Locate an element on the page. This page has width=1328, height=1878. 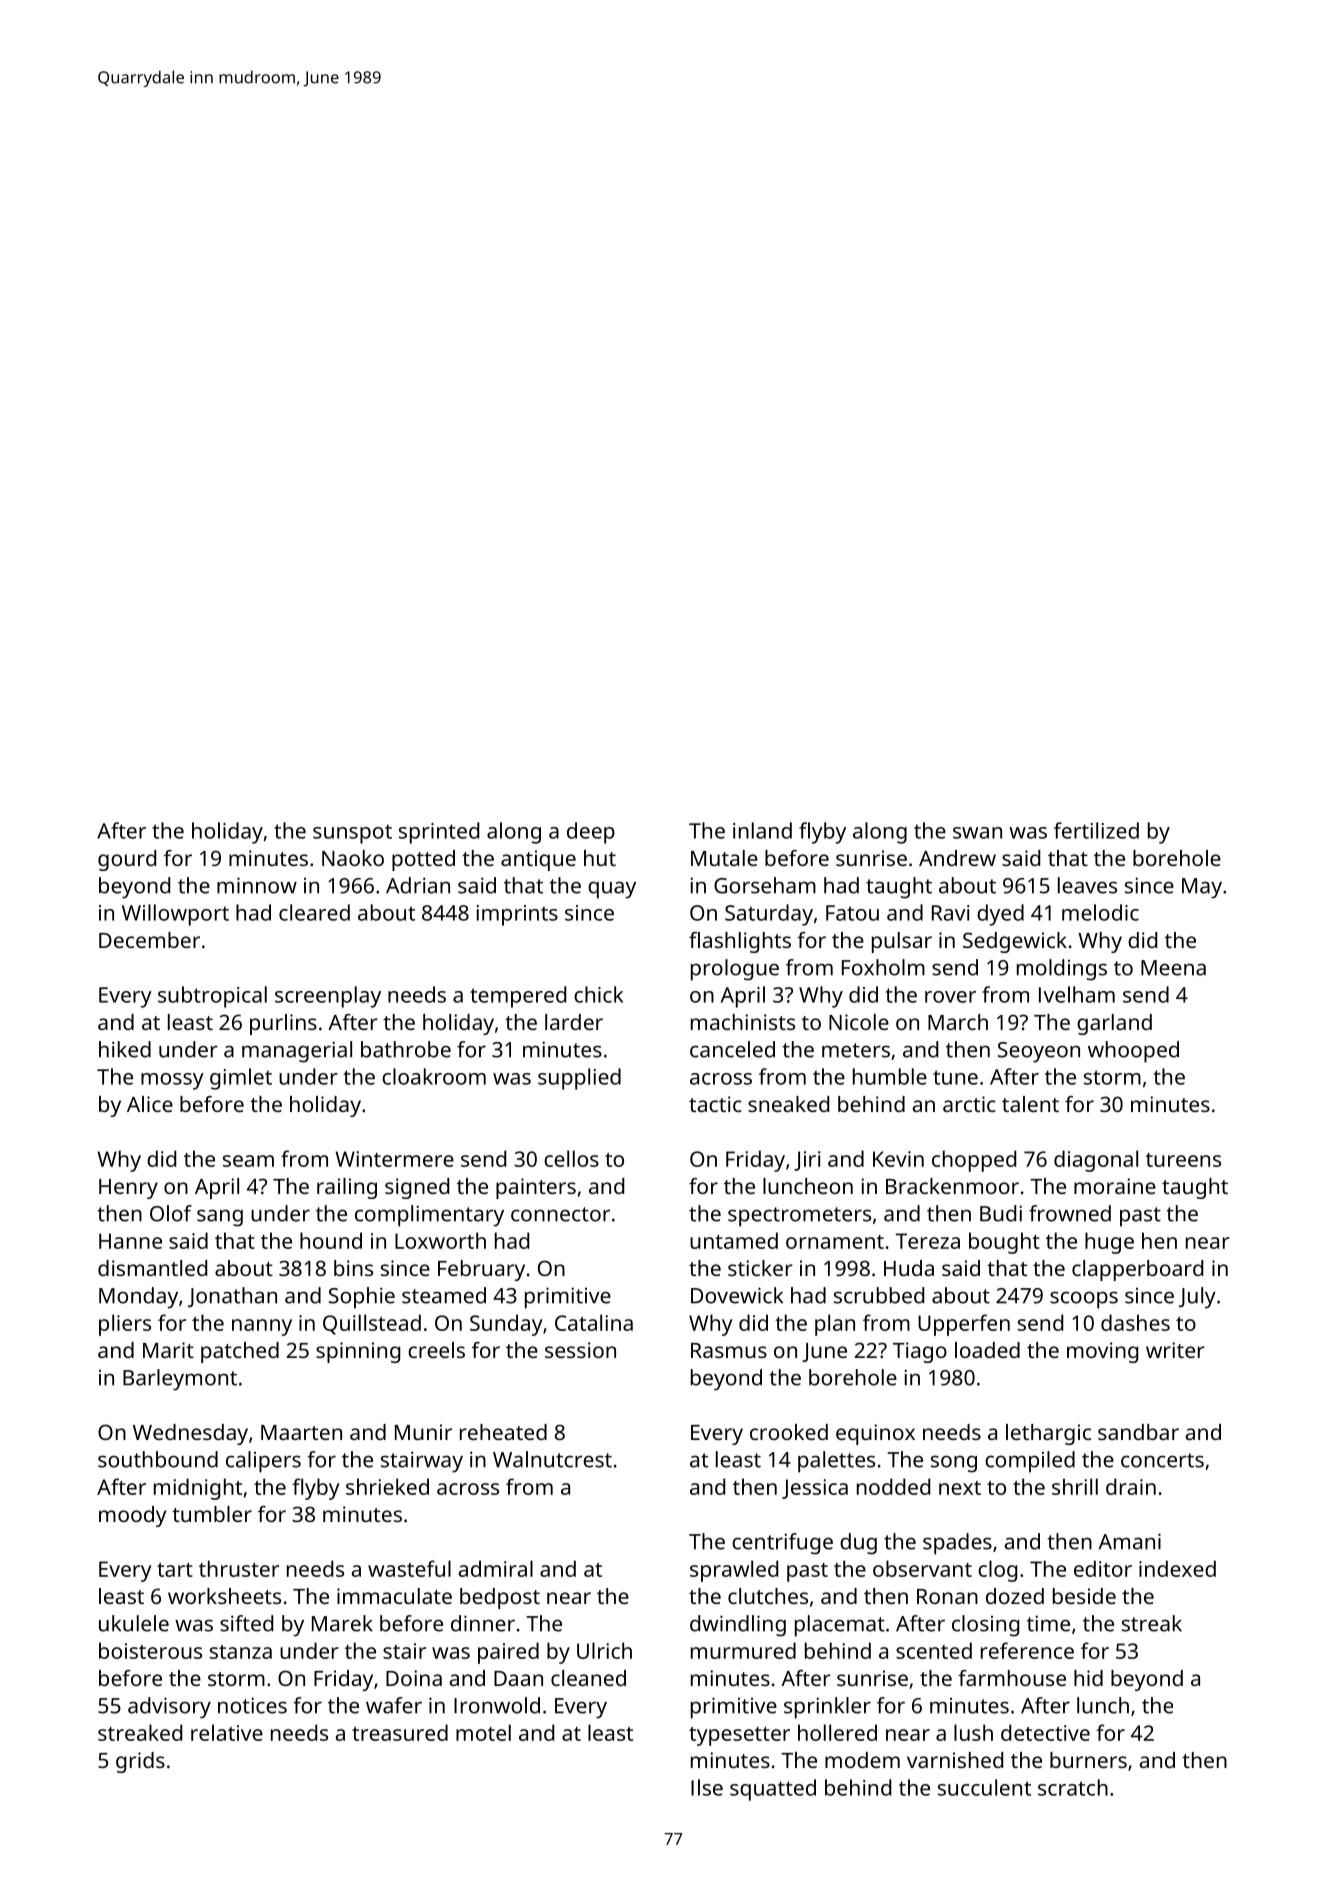
Ilse is located at coordinates (707, 1787).
